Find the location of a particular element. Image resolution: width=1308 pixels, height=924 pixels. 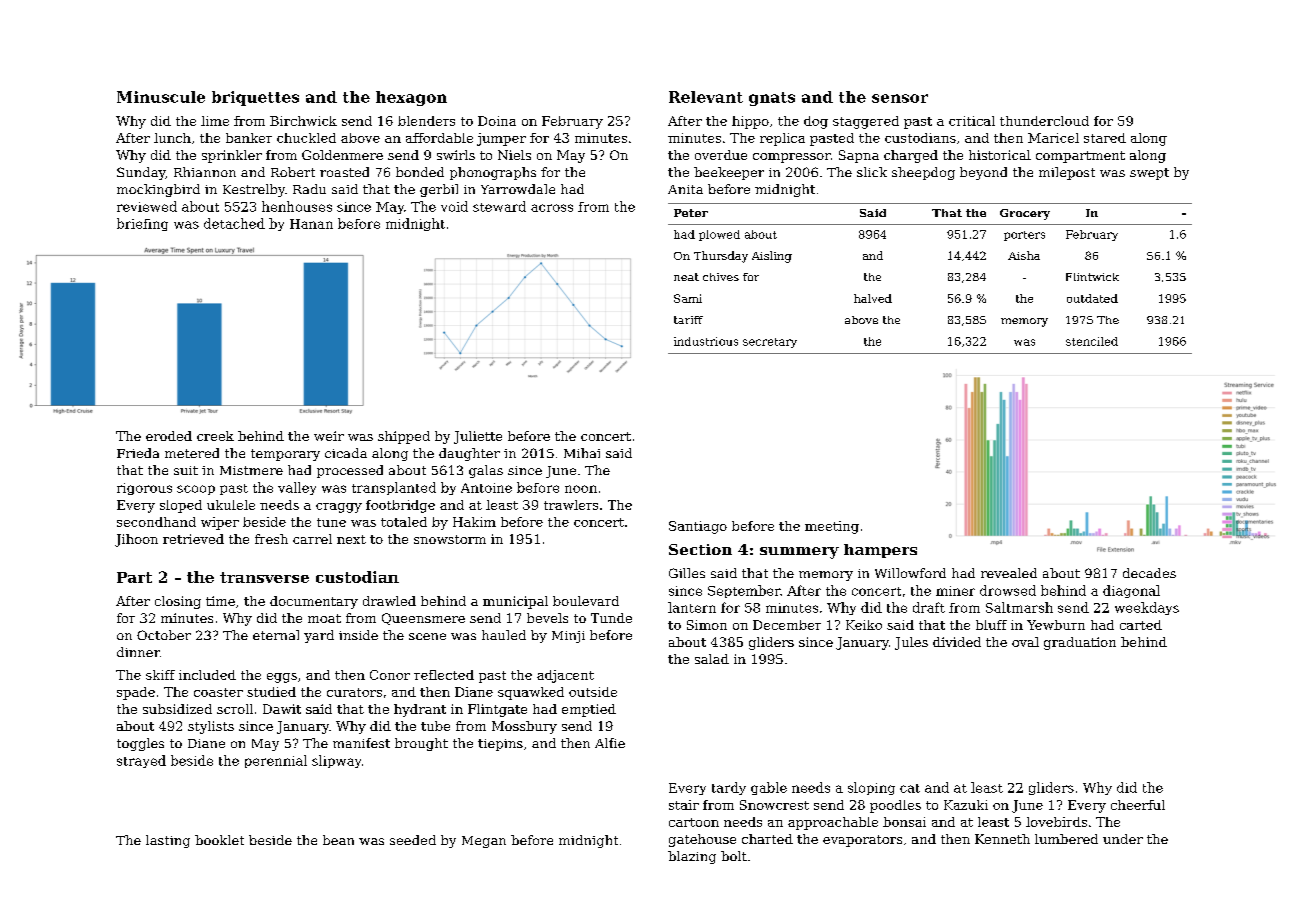

stared is located at coordinates (1105, 138).
